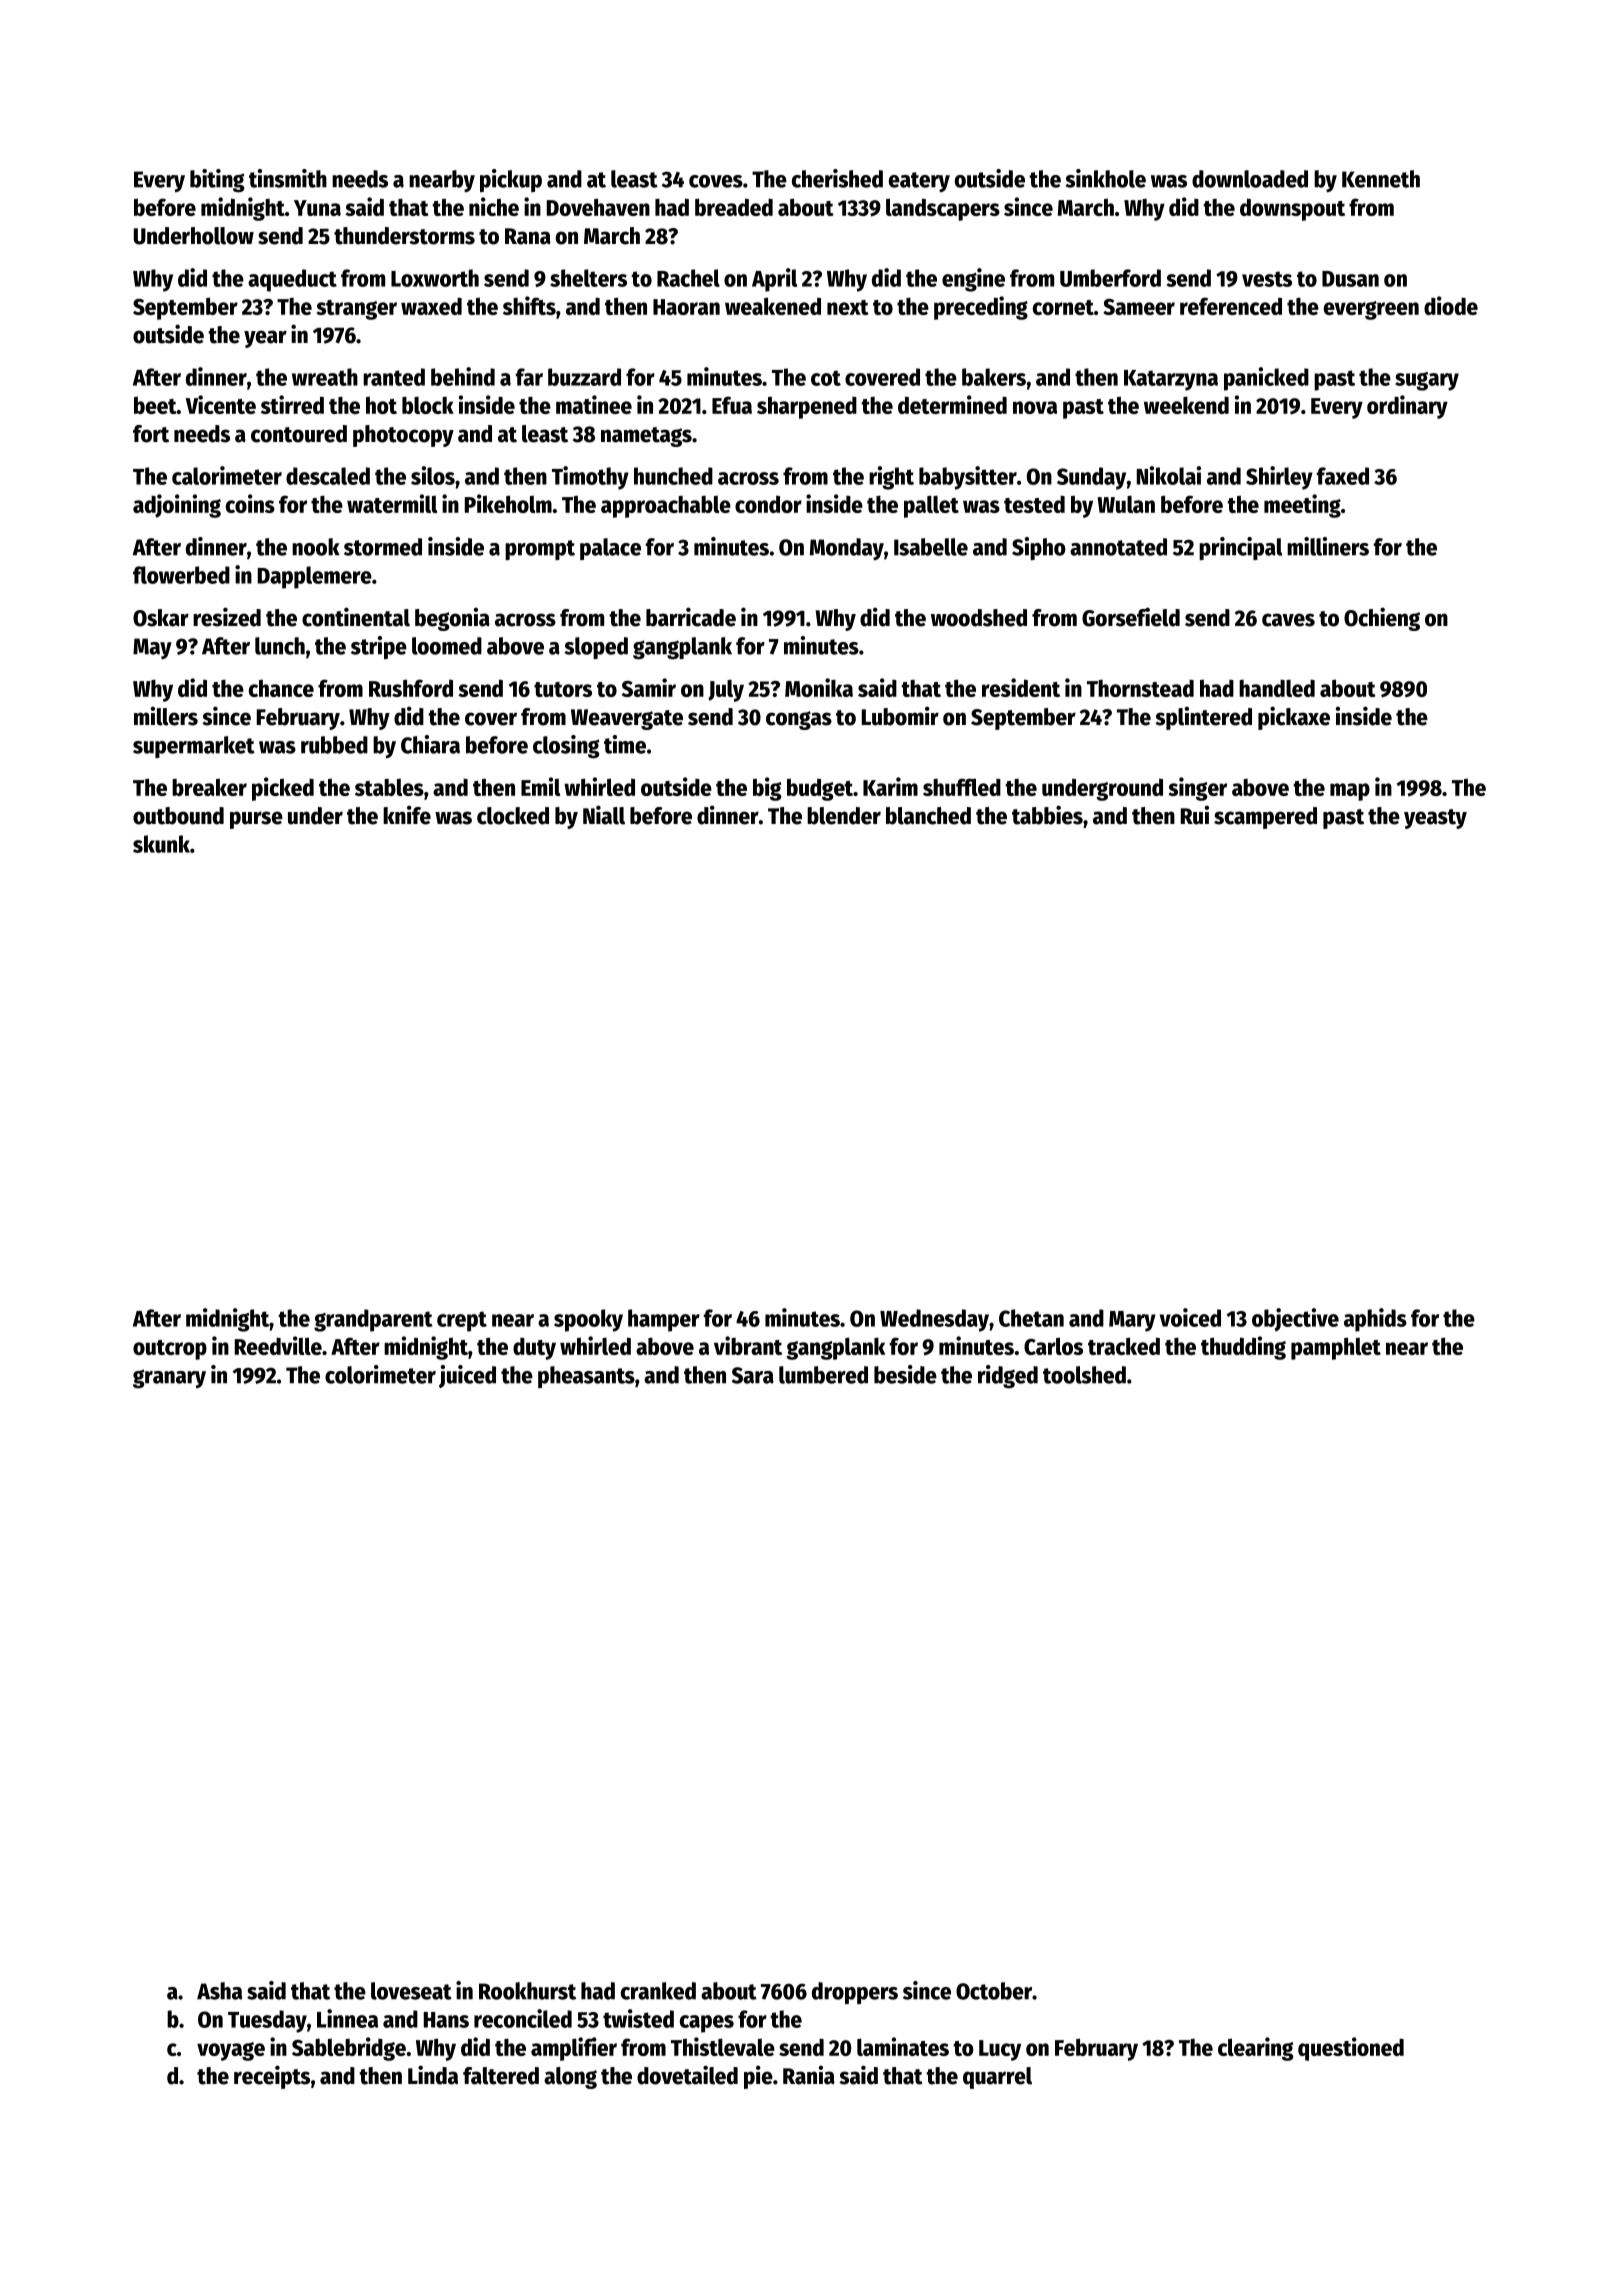 This page has height=2292, width=1620. I want to click on July, so click(726, 691).
